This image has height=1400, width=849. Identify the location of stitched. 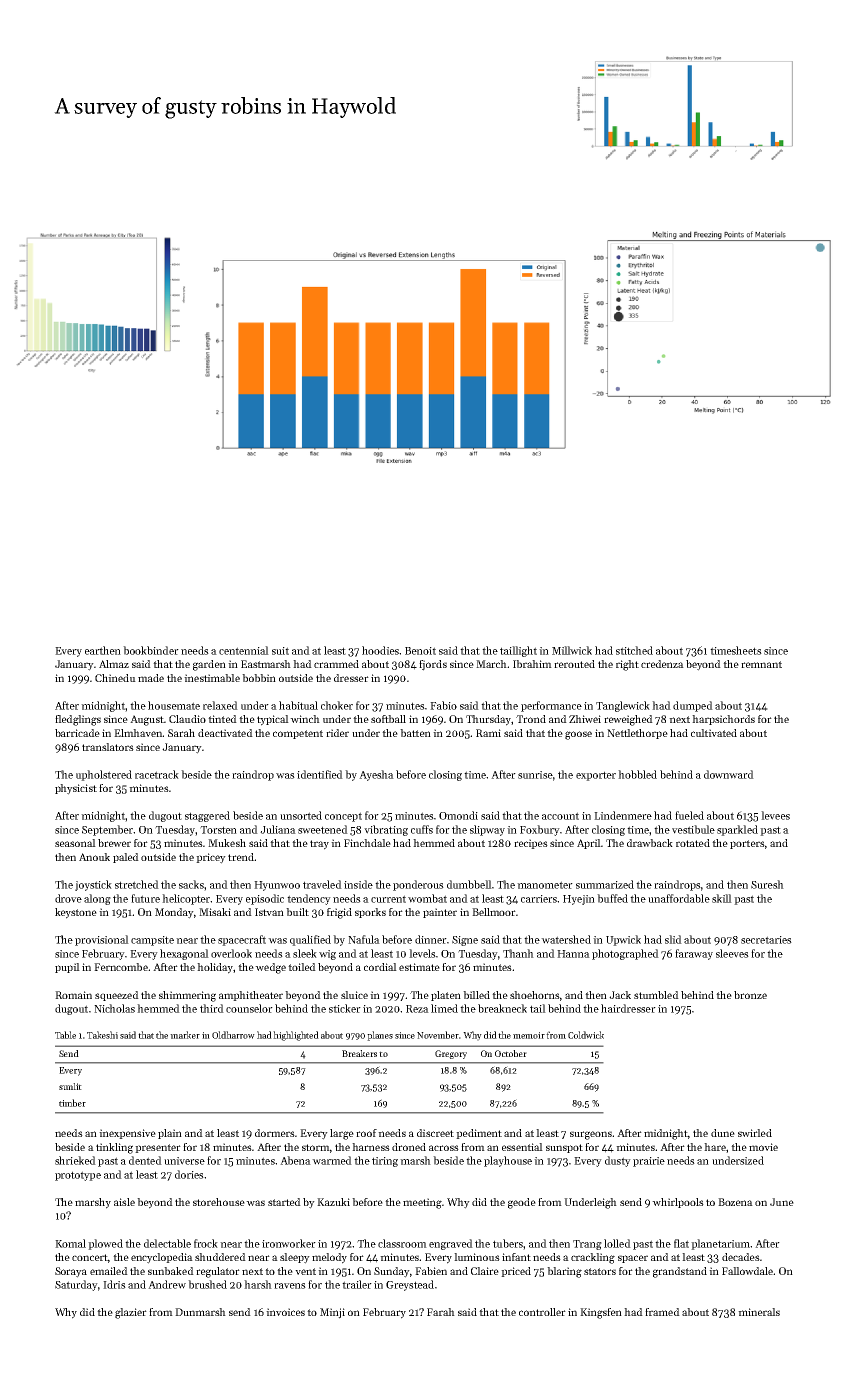
(634, 650).
